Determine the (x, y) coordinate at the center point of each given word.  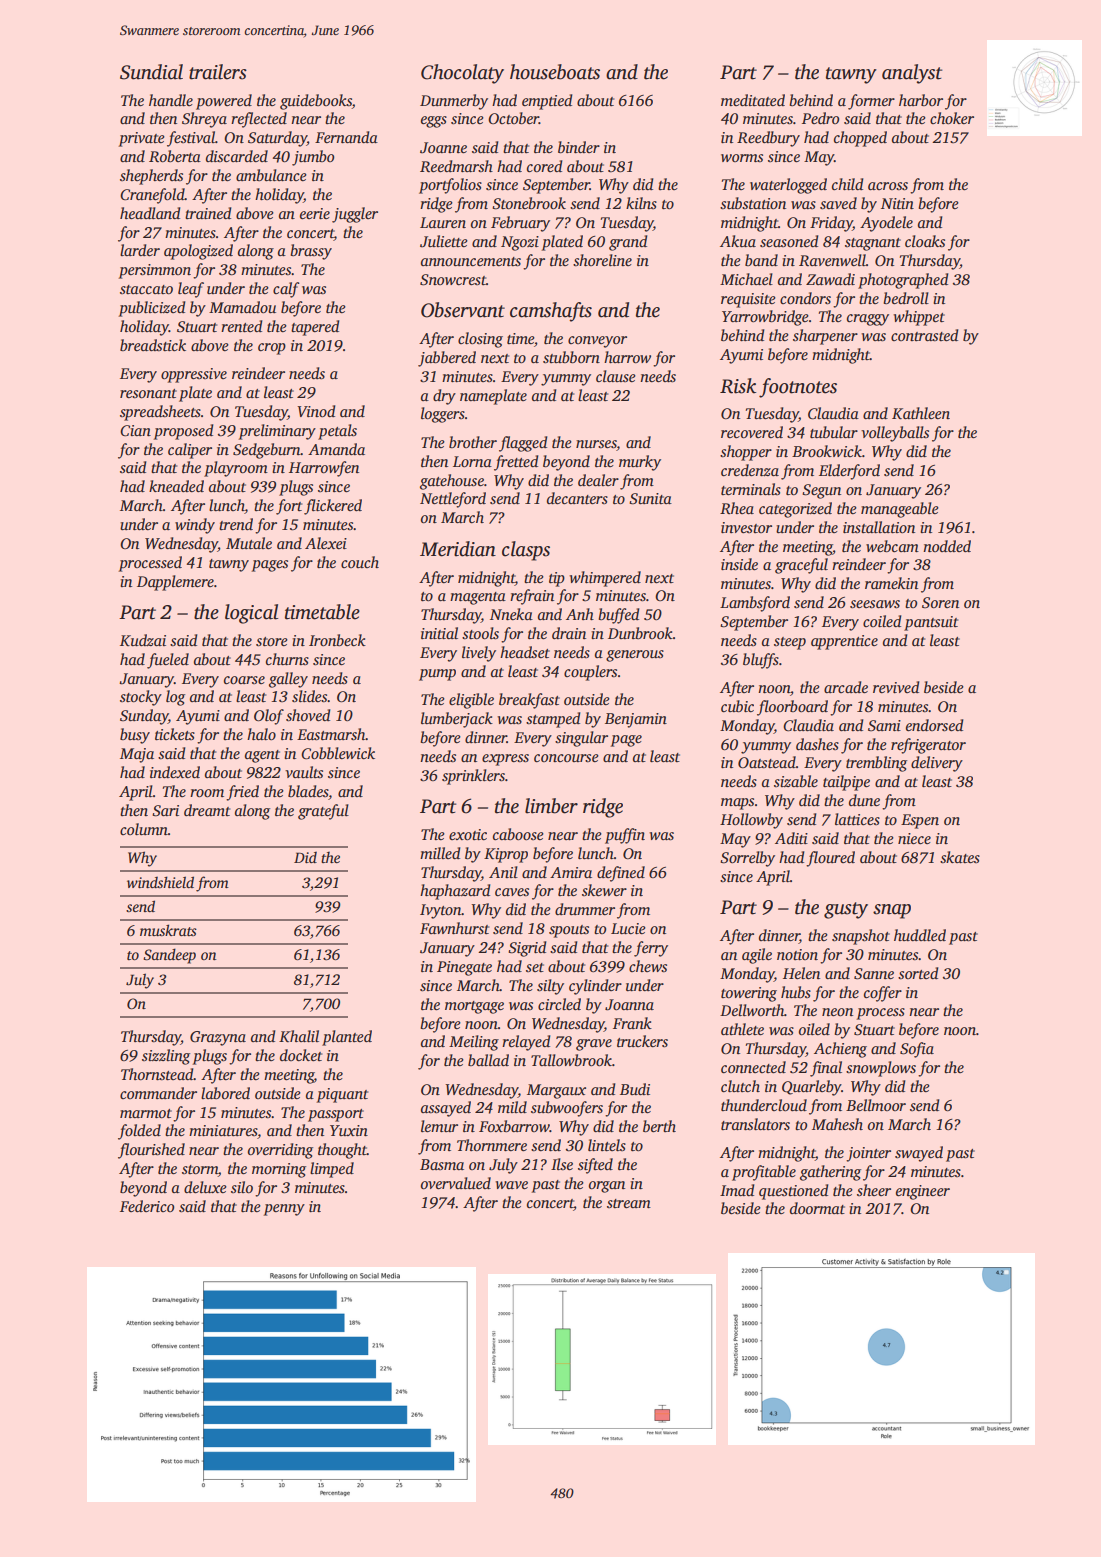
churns (287, 659)
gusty (846, 910)
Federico (147, 1206)
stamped (553, 720)
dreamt (207, 810)
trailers (218, 72)
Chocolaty (462, 74)
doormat (817, 1208)
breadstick (153, 345)
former (871, 102)
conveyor (597, 342)
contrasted (924, 335)
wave (511, 1185)
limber (551, 806)
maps (737, 804)
